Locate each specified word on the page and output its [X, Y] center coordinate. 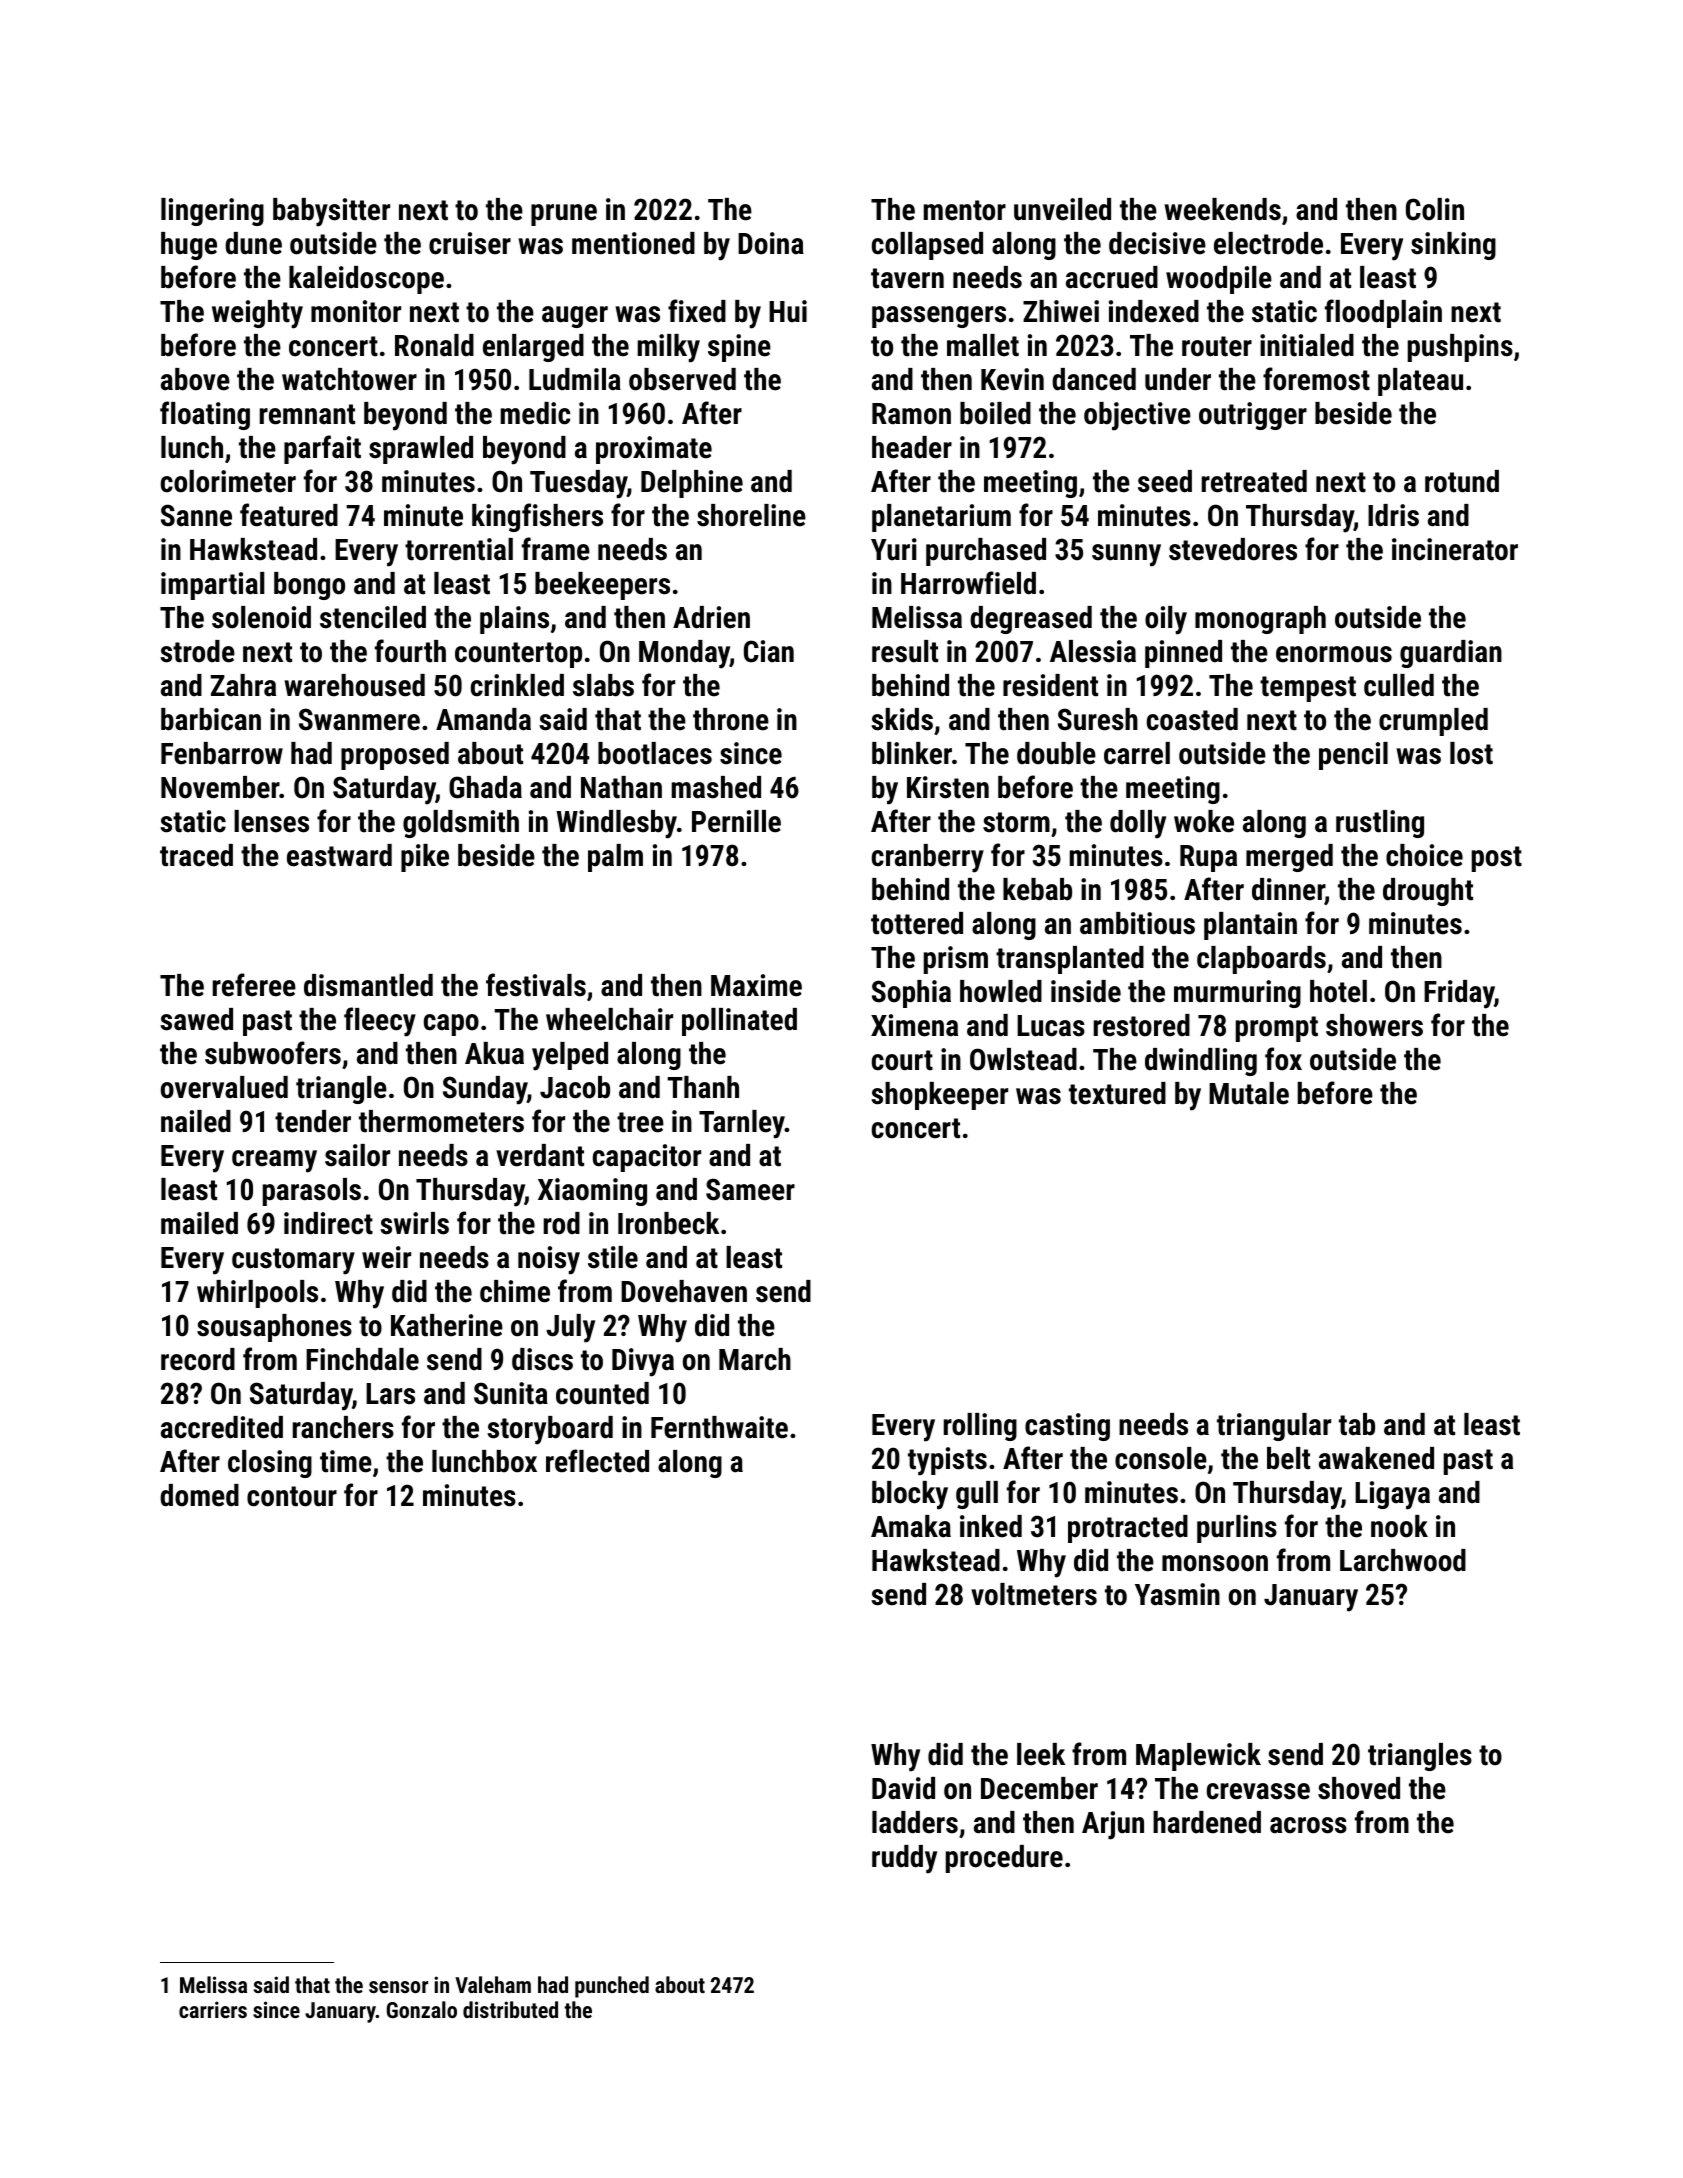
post [1497, 859]
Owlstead [1023, 1059]
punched [612, 1987]
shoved [1359, 1788]
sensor [398, 1987]
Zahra [243, 685]
